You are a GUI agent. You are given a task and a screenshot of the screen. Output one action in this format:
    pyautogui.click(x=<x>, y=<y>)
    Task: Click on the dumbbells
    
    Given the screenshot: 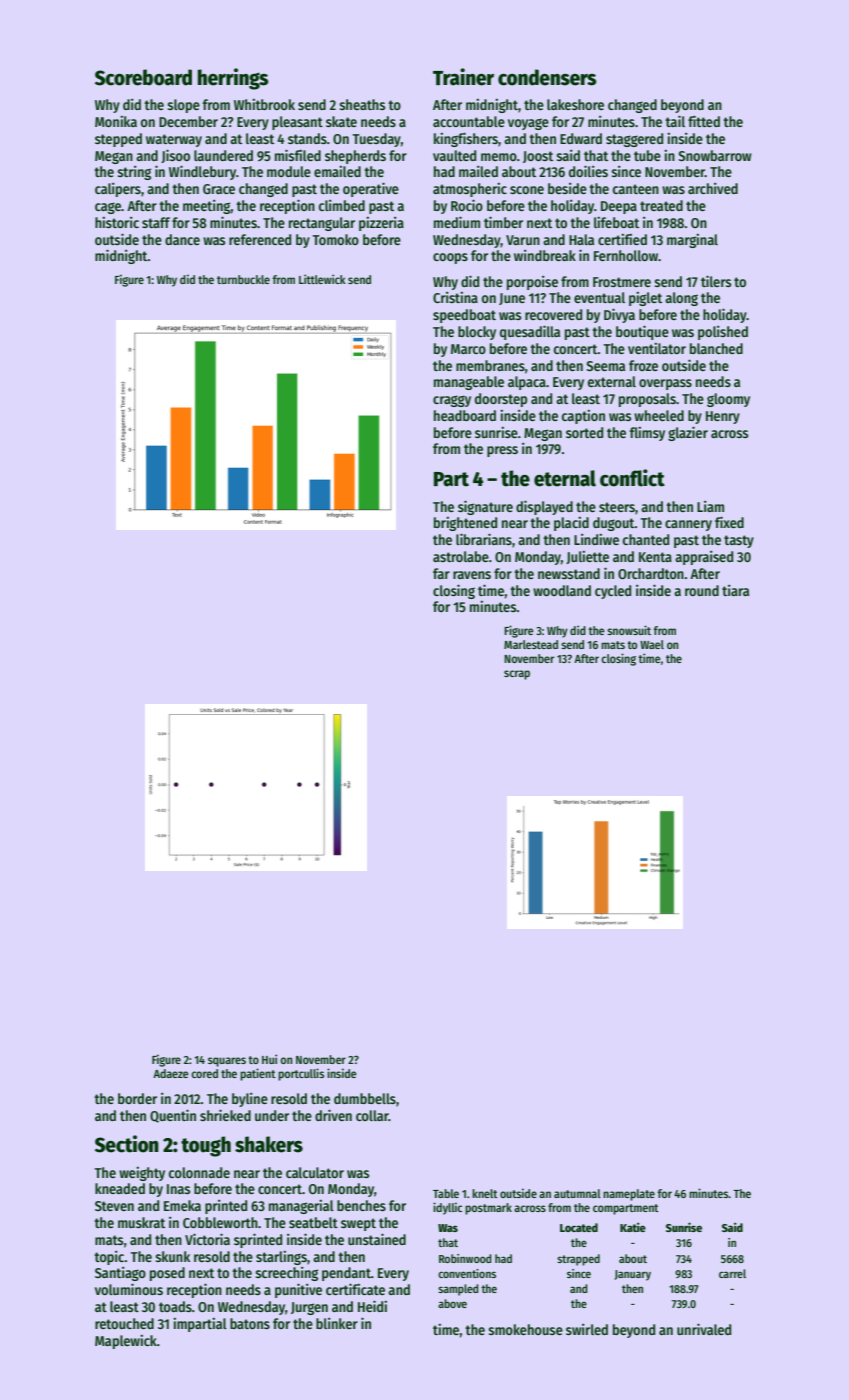 What is the action you would take?
    pyautogui.click(x=365, y=1098)
